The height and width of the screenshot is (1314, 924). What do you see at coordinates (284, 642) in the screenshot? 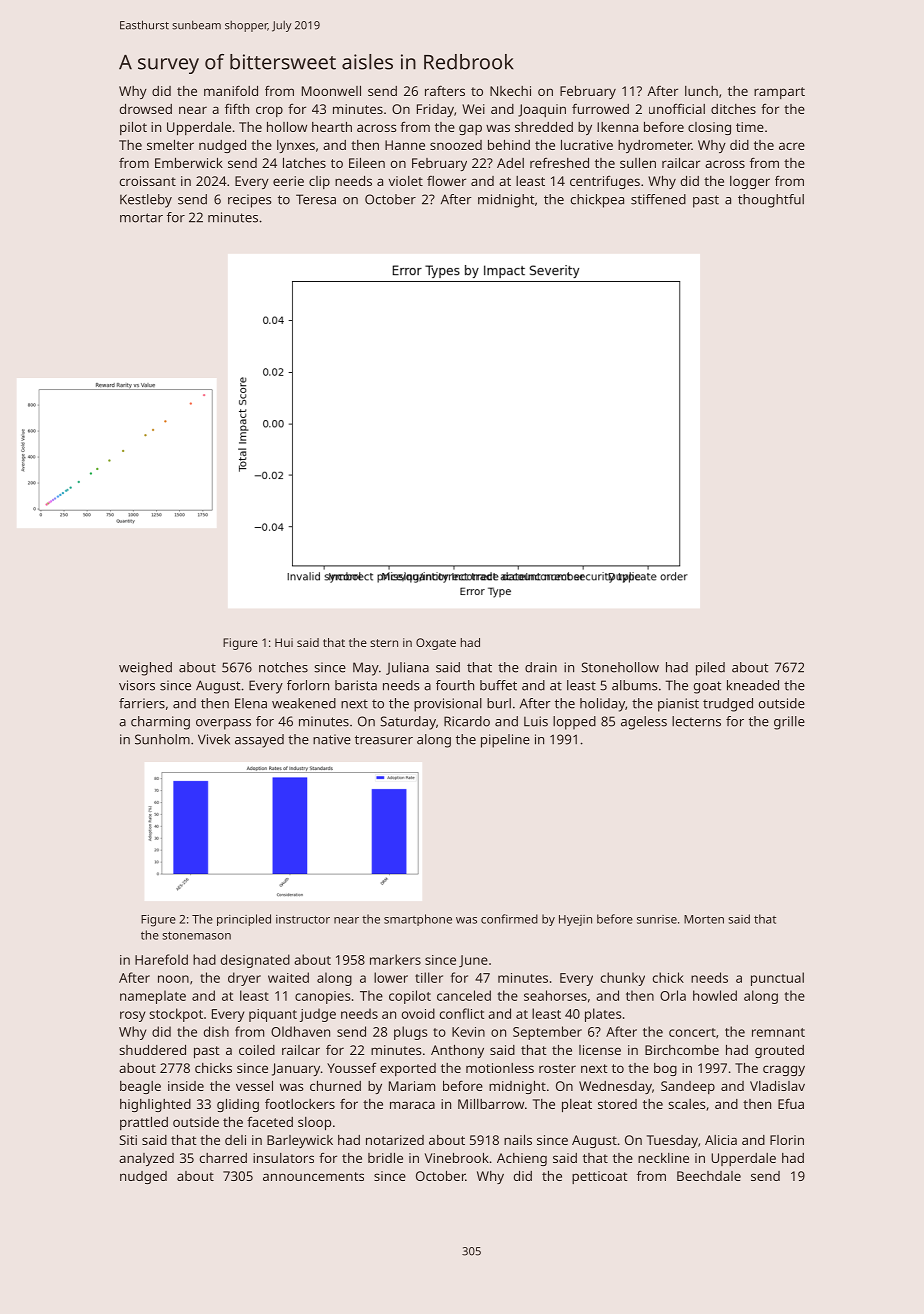
I see `Hui` at bounding box center [284, 642].
